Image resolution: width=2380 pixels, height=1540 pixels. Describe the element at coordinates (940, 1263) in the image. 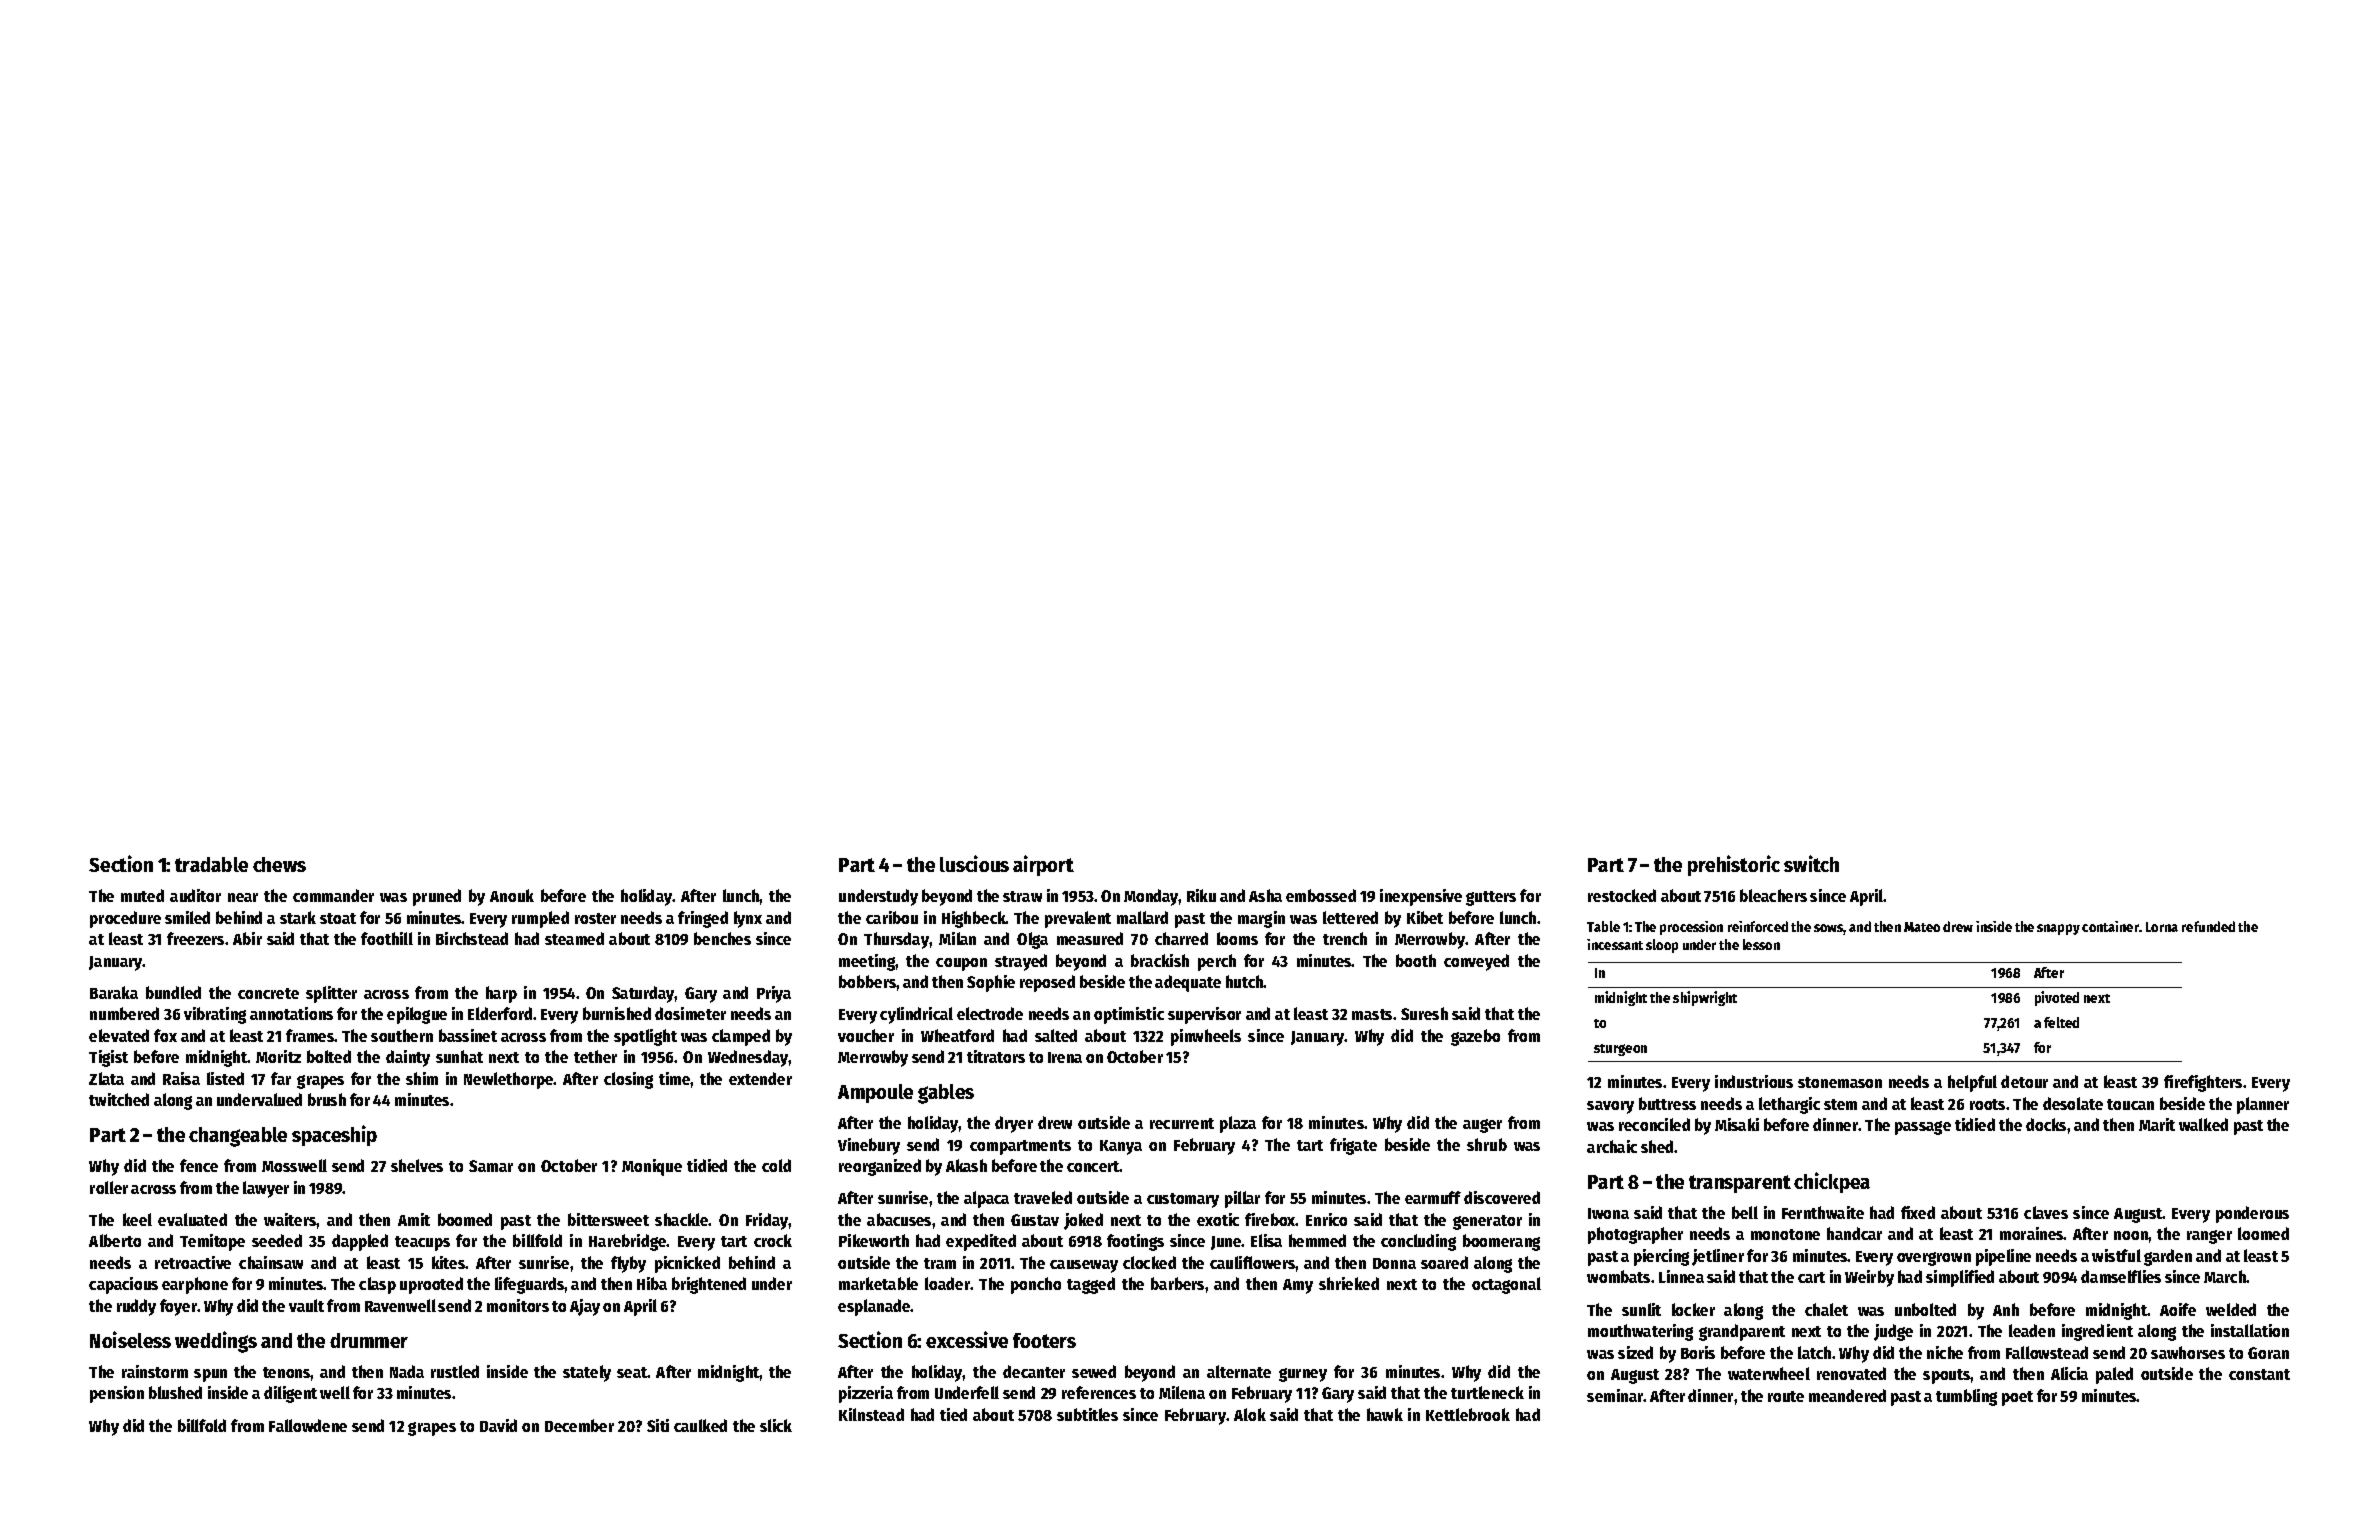

I see `tram` at that location.
